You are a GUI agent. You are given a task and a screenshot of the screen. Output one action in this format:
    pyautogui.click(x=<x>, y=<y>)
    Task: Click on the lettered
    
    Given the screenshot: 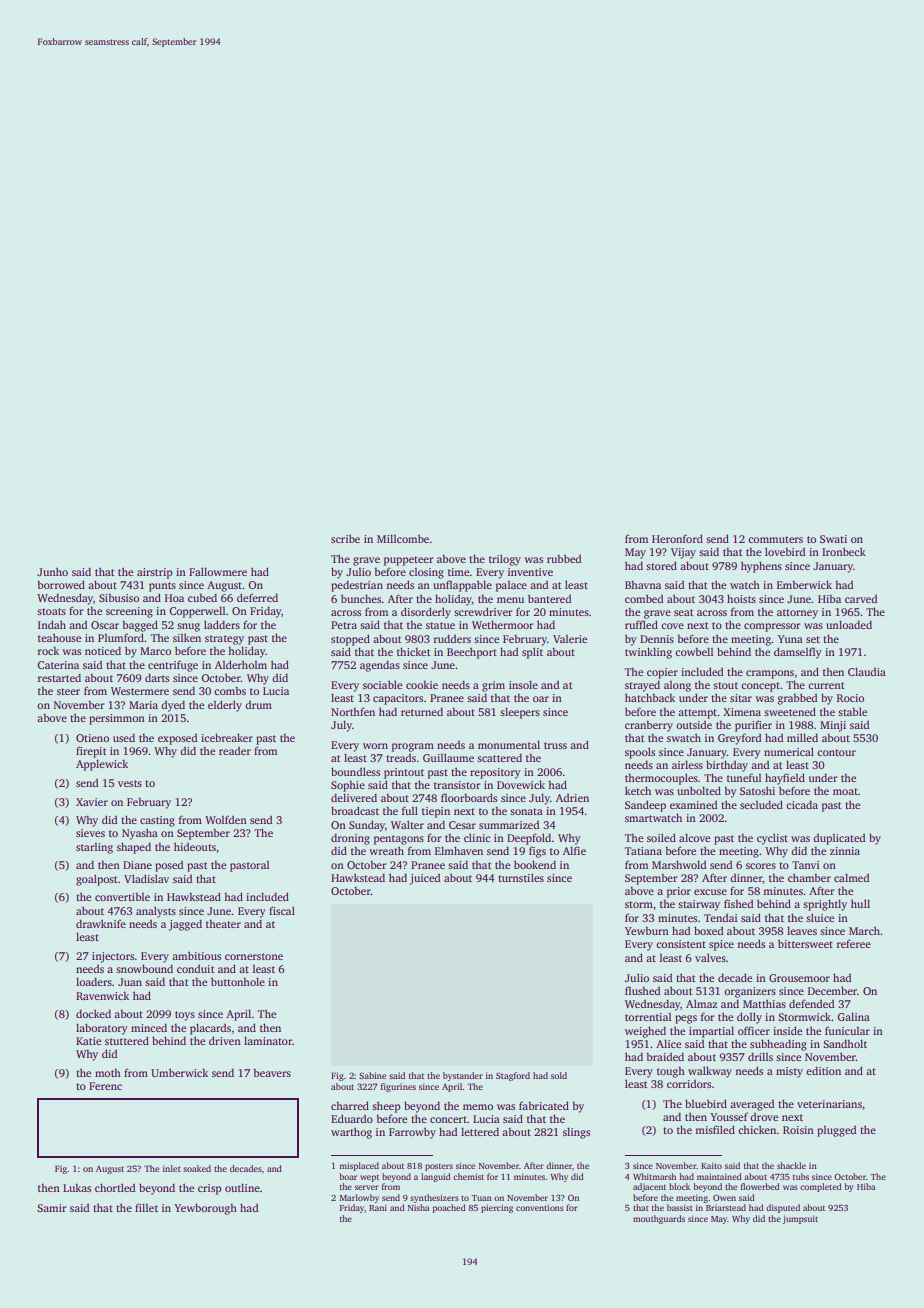 What is the action you would take?
    pyautogui.click(x=480, y=1131)
